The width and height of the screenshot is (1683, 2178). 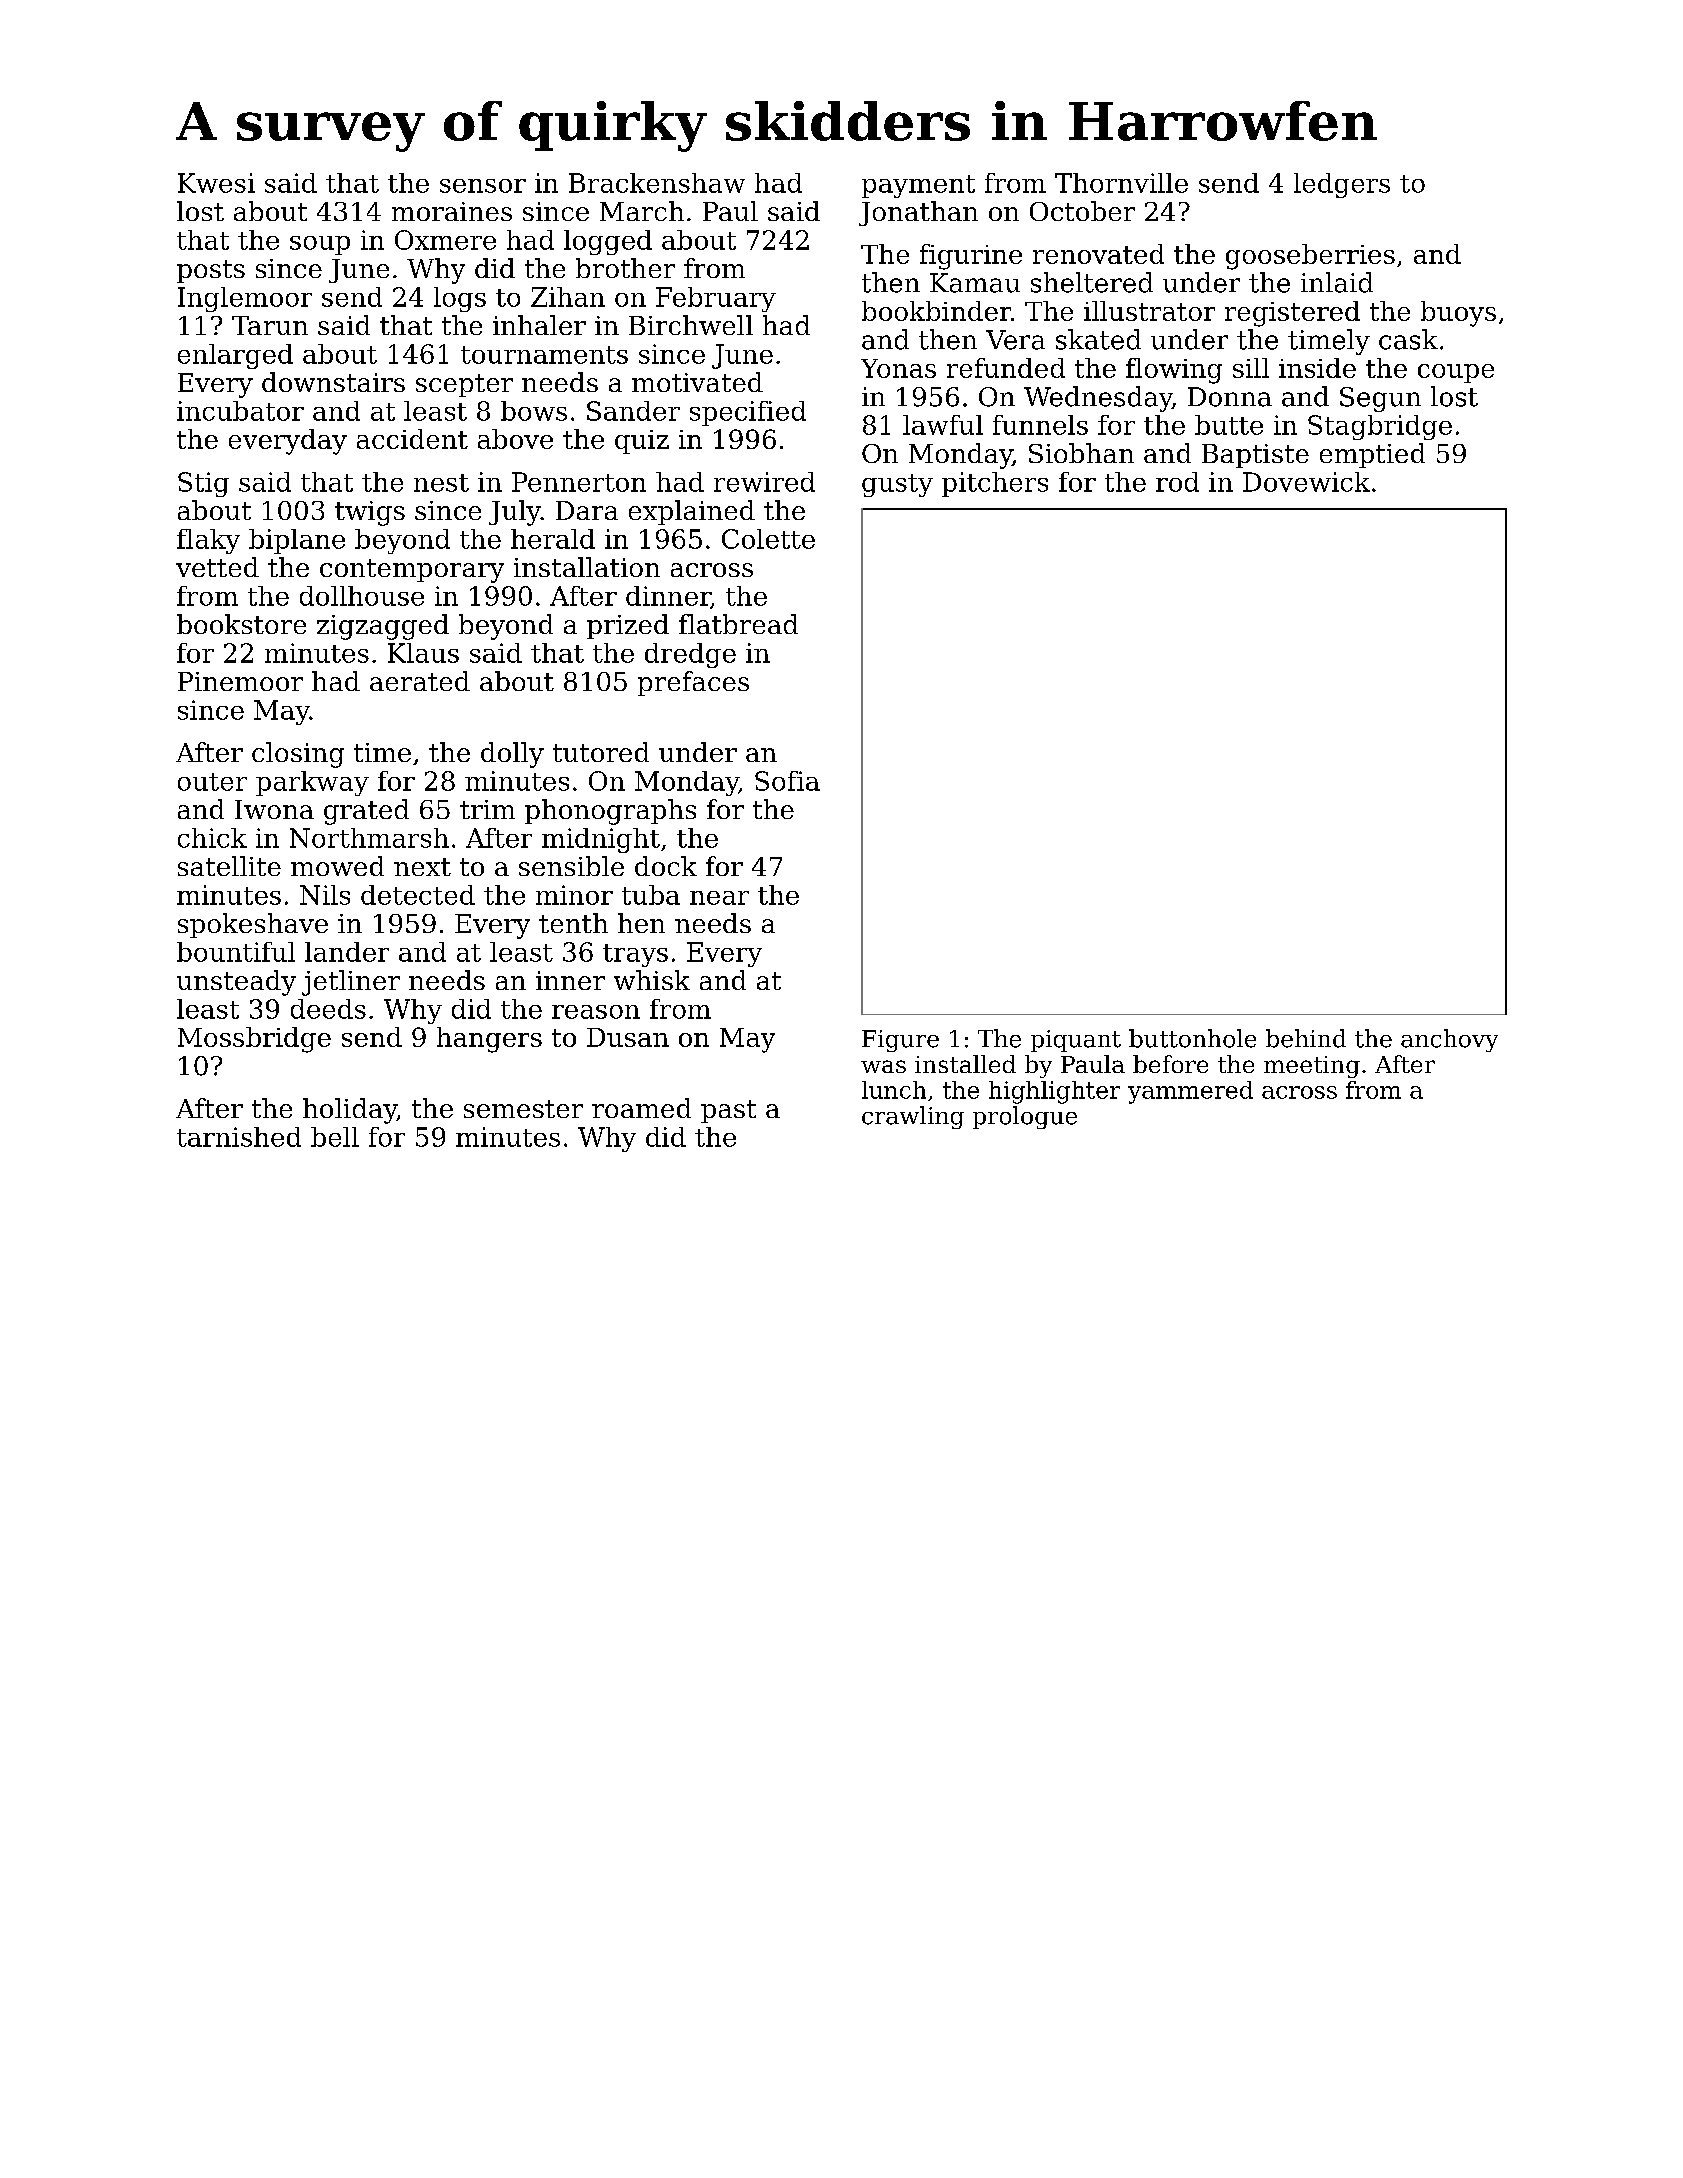 What do you see at coordinates (1306, 482) in the screenshot?
I see `Dovewick` at bounding box center [1306, 482].
